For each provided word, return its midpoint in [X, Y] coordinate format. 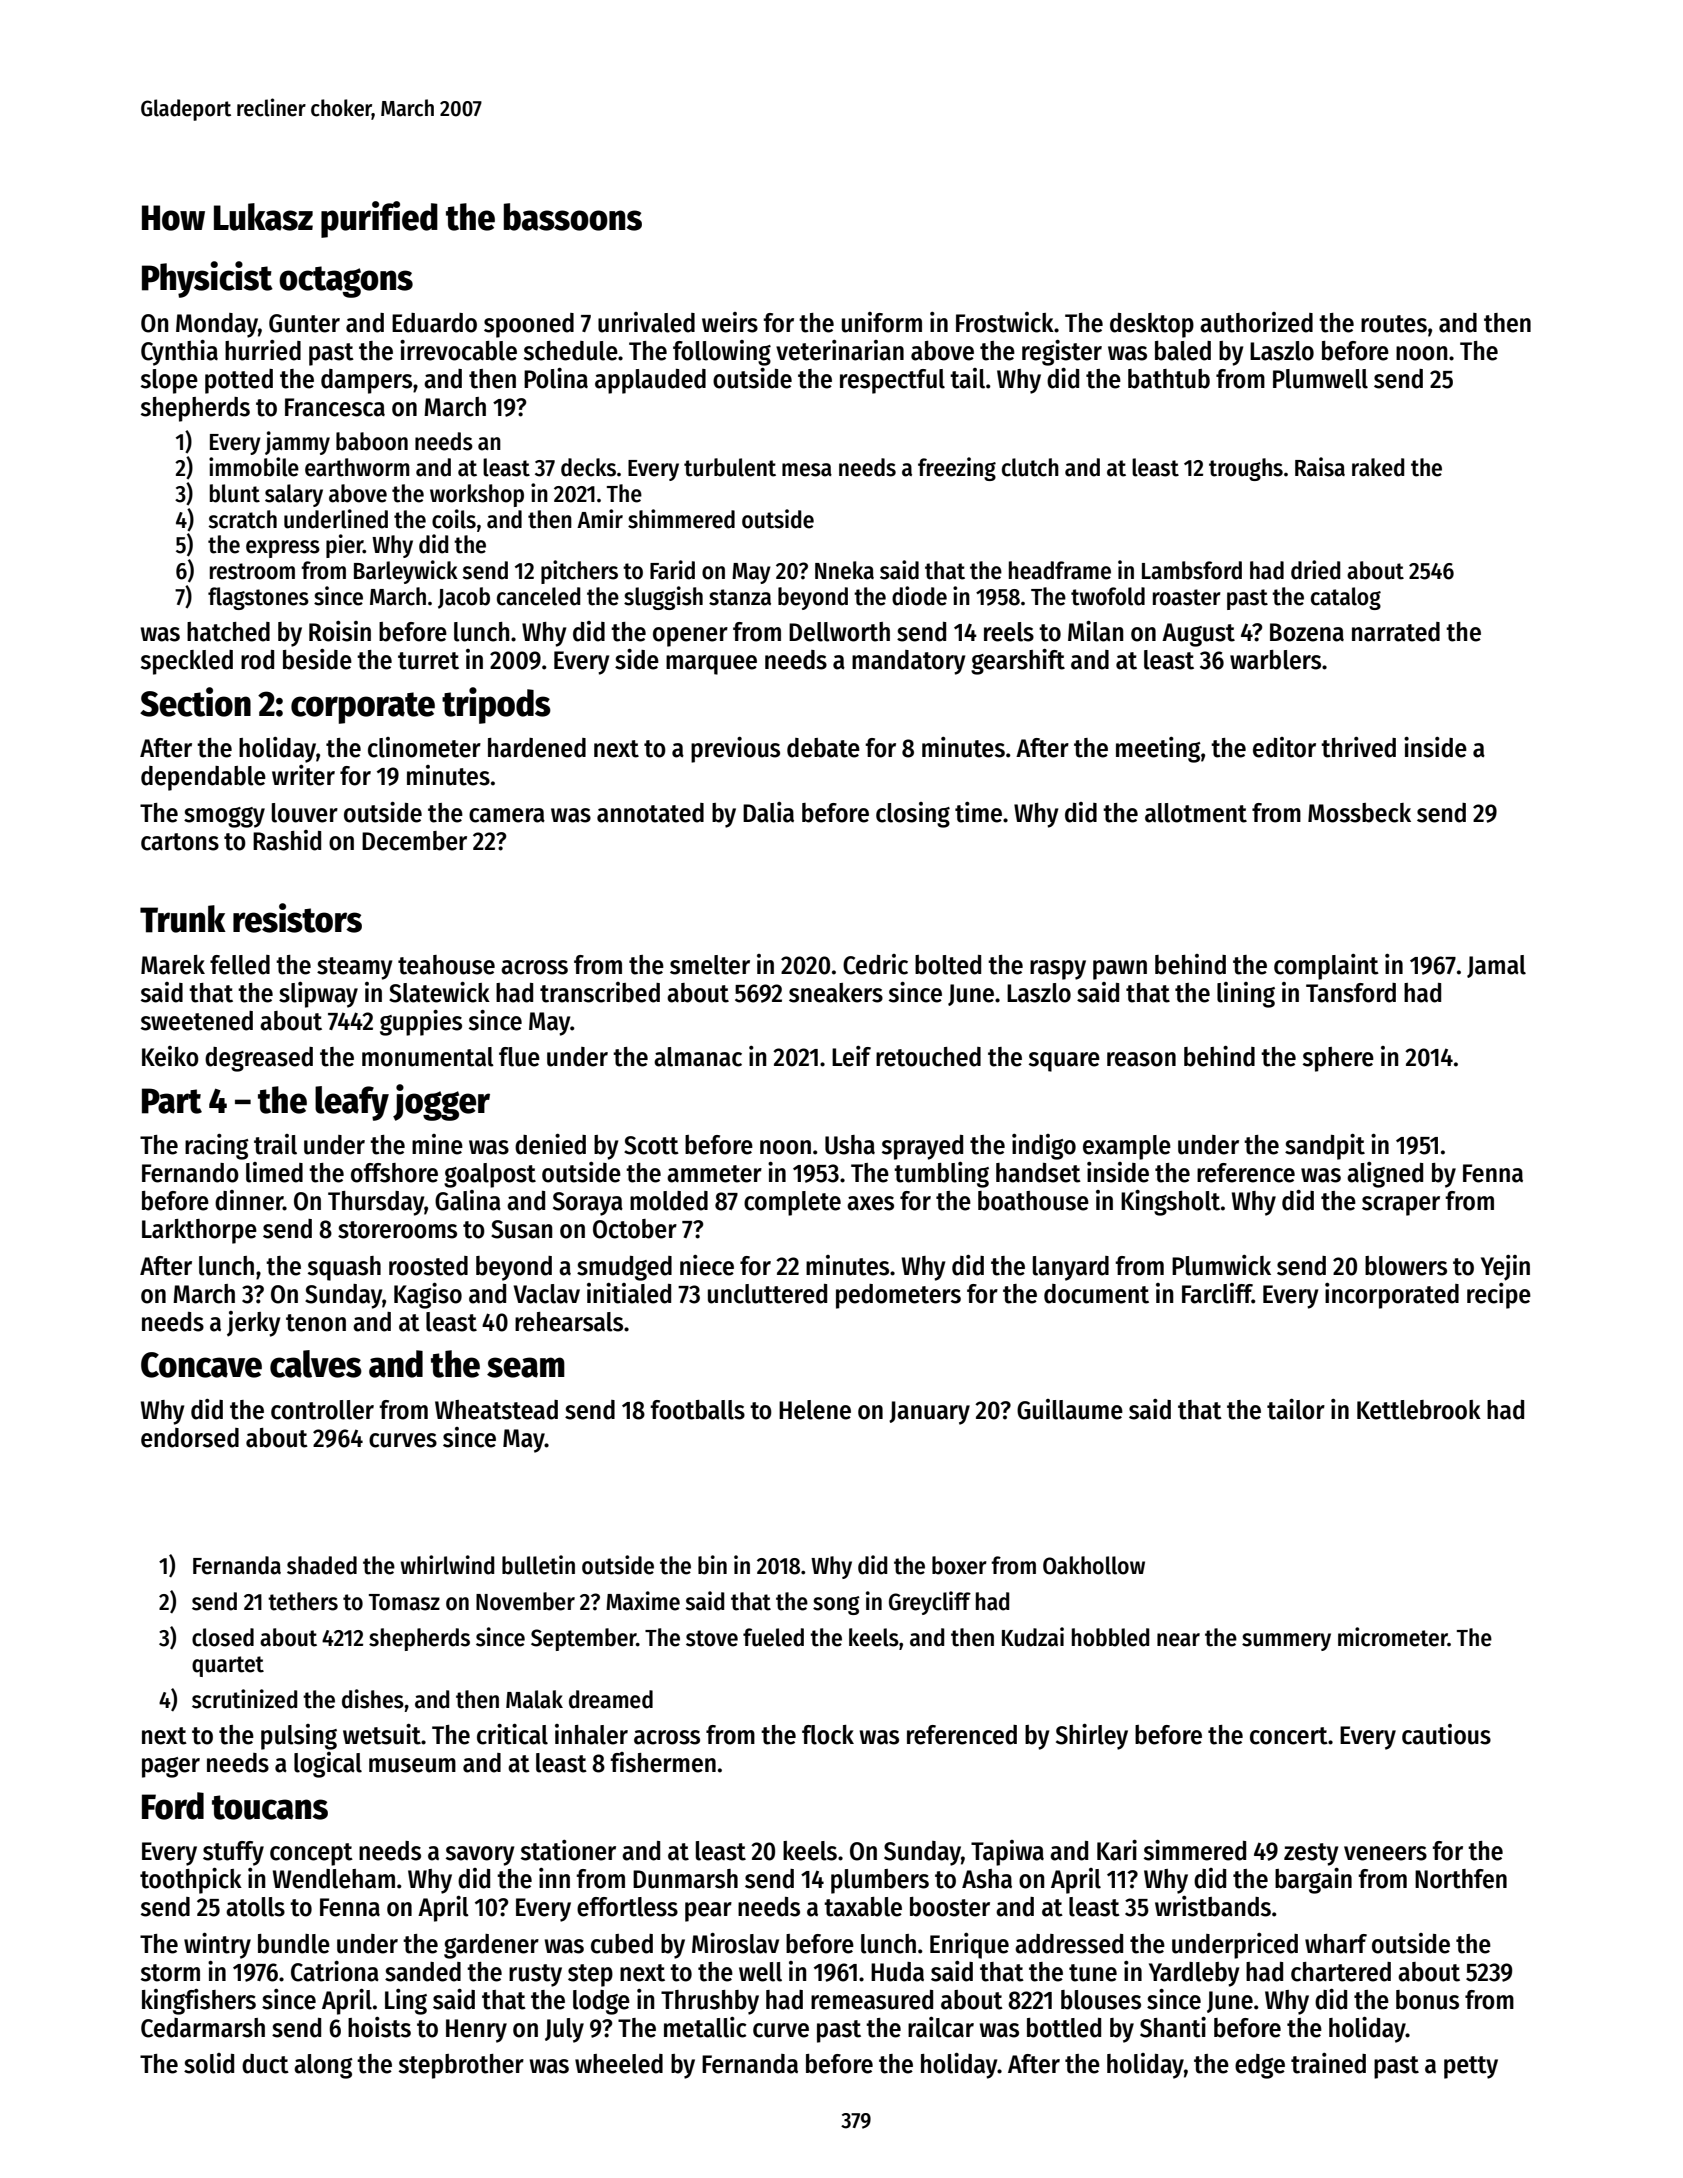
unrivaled [646, 322]
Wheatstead [496, 1410]
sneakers [836, 993]
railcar [941, 2027]
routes [1394, 324]
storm [170, 1973]
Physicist [207, 279]
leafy [352, 1103]
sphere [1338, 1059]
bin [712, 1565]
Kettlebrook [1419, 1410]
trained [1328, 2063]
